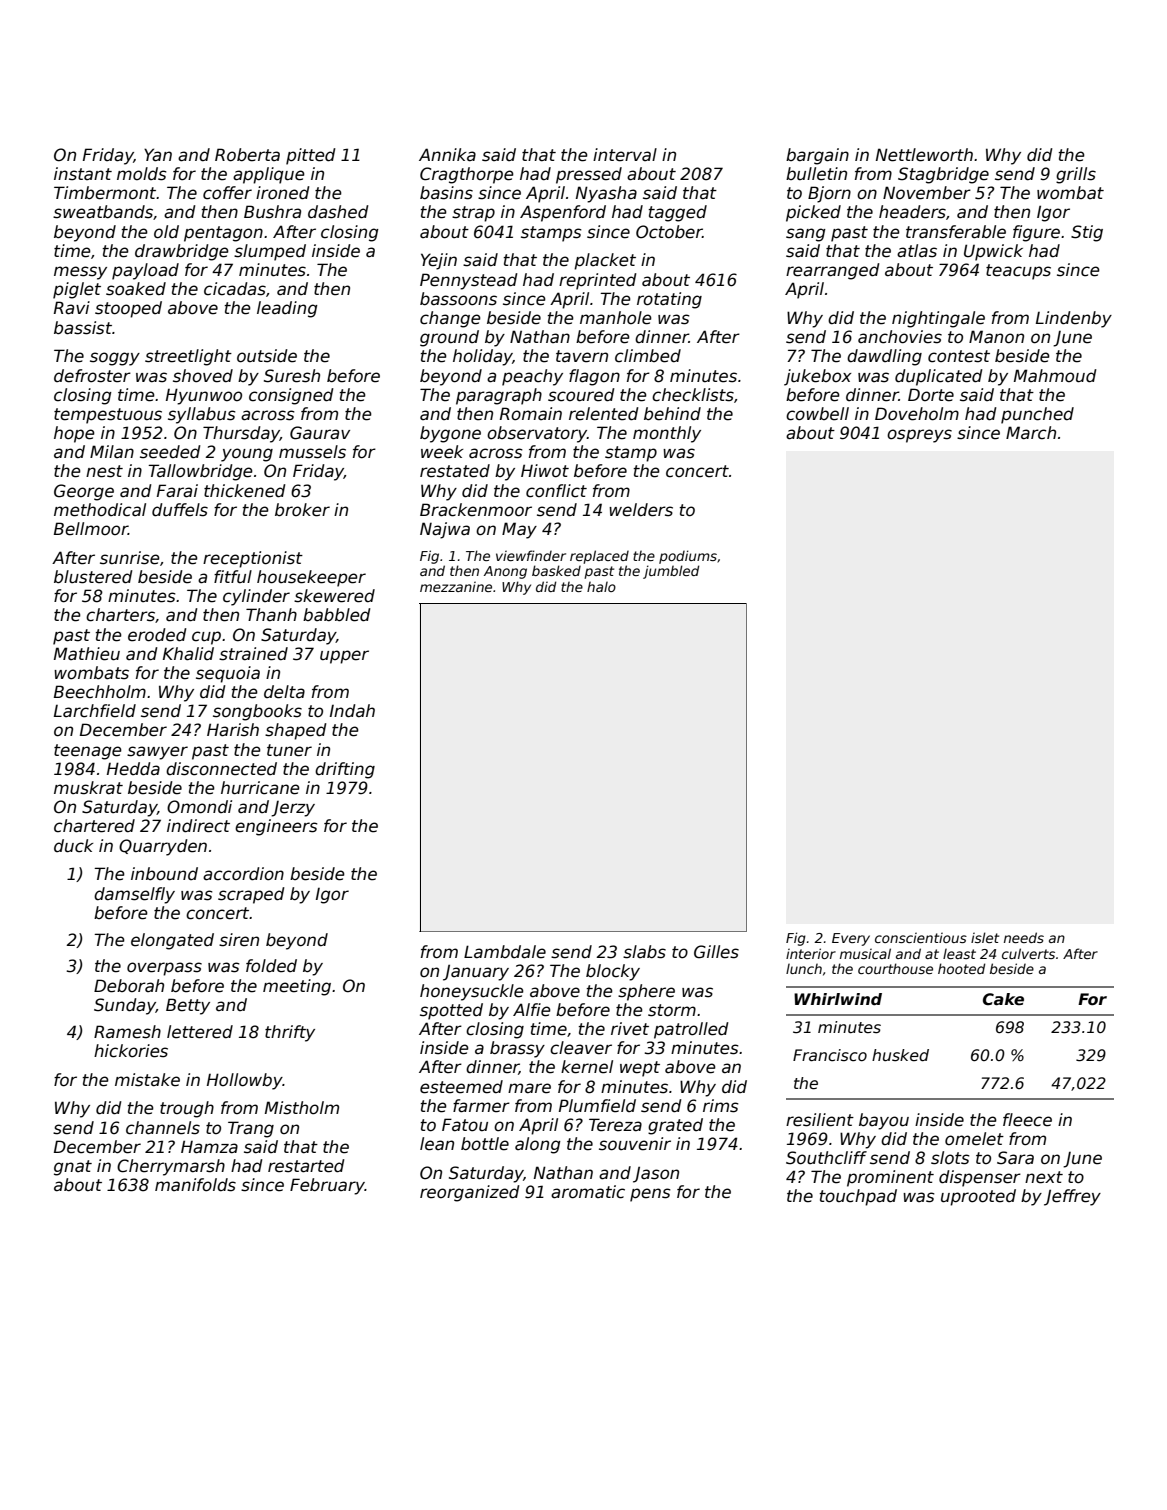 This screenshot has width=1167, height=1510. Describe the element at coordinates (1024, 937) in the screenshot. I see `needs` at that location.
